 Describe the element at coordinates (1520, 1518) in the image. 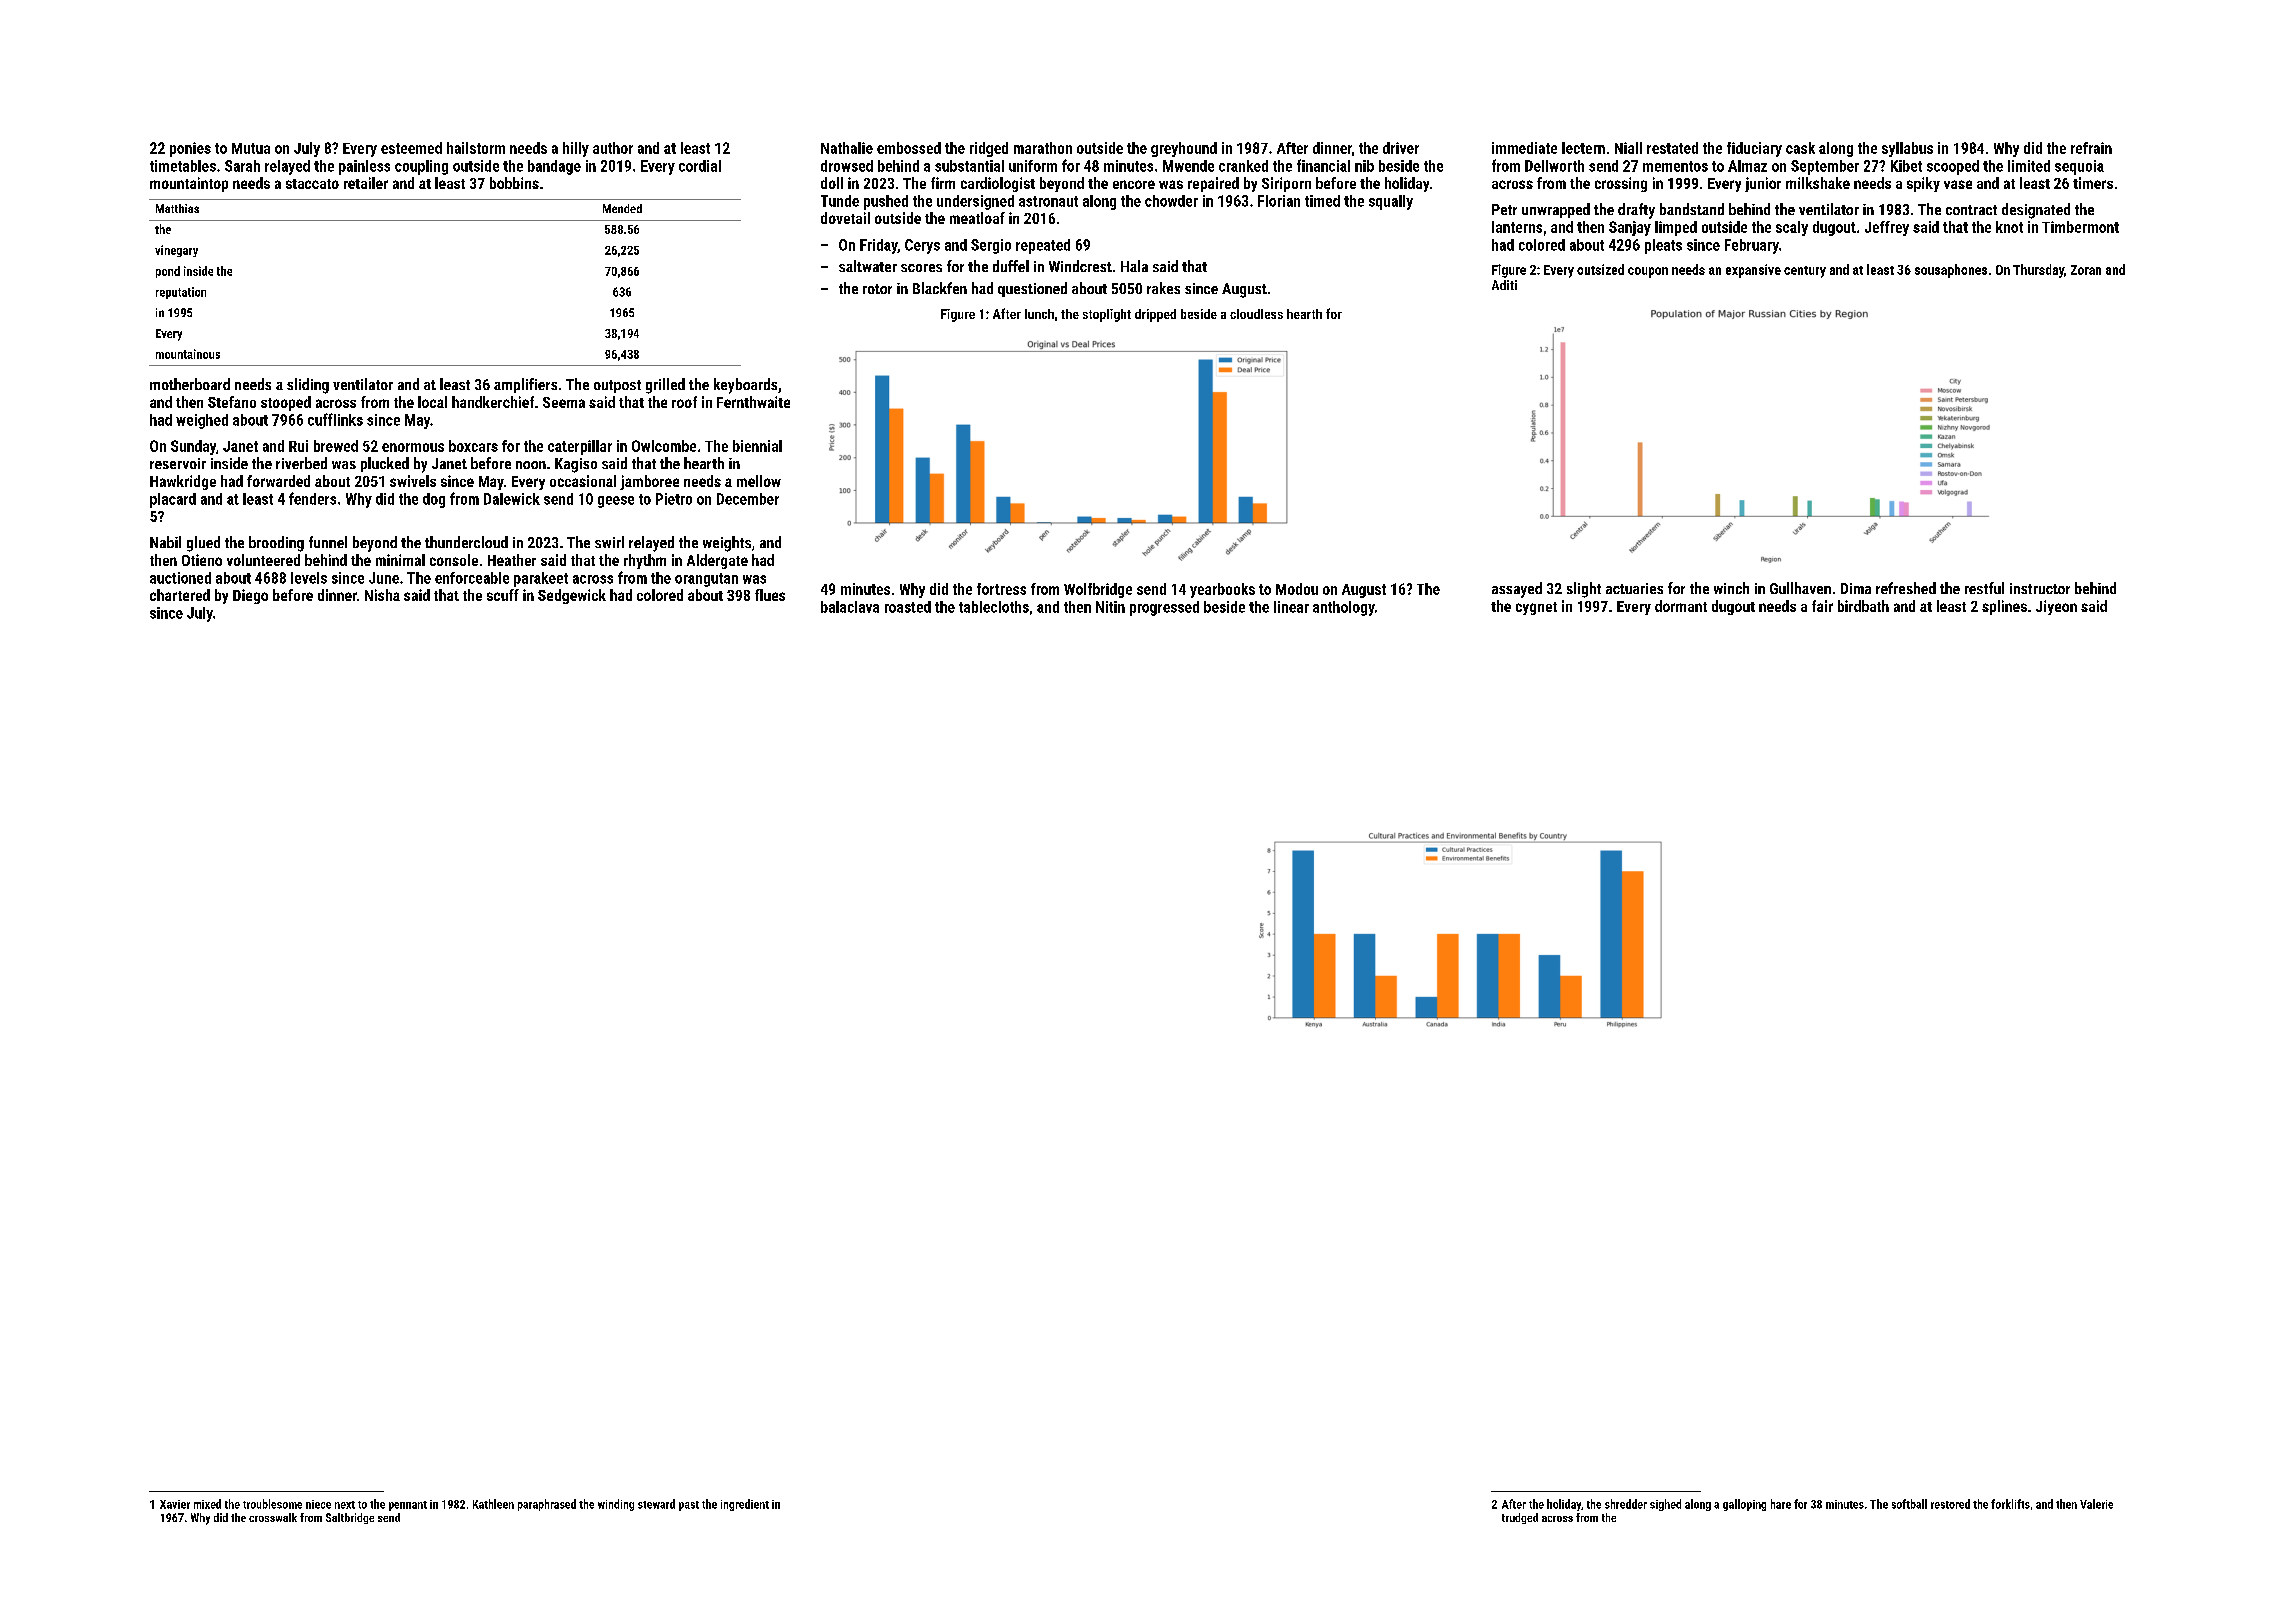

I see `trudged` at that location.
